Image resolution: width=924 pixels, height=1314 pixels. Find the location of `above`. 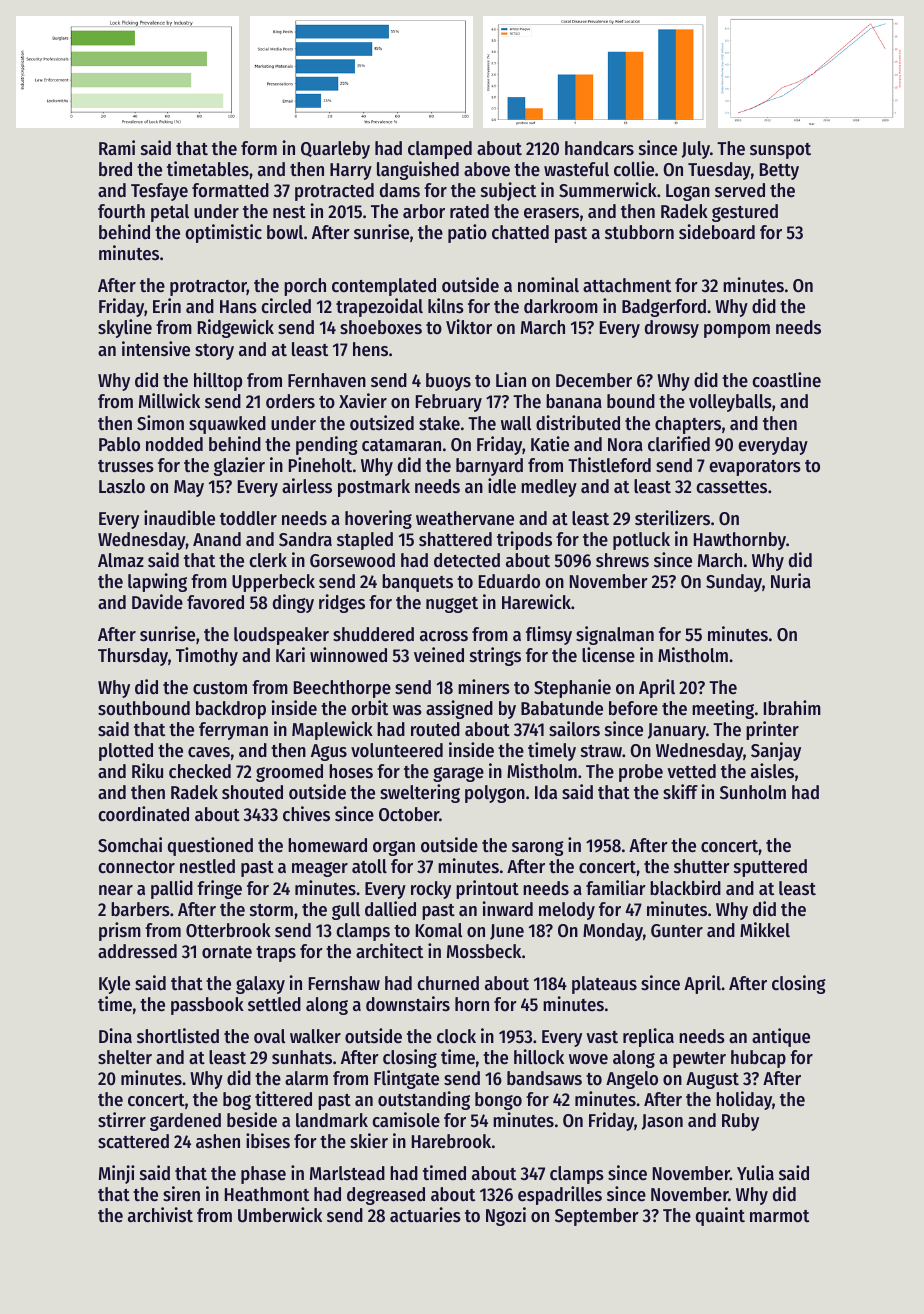

above is located at coordinates (487, 169).
